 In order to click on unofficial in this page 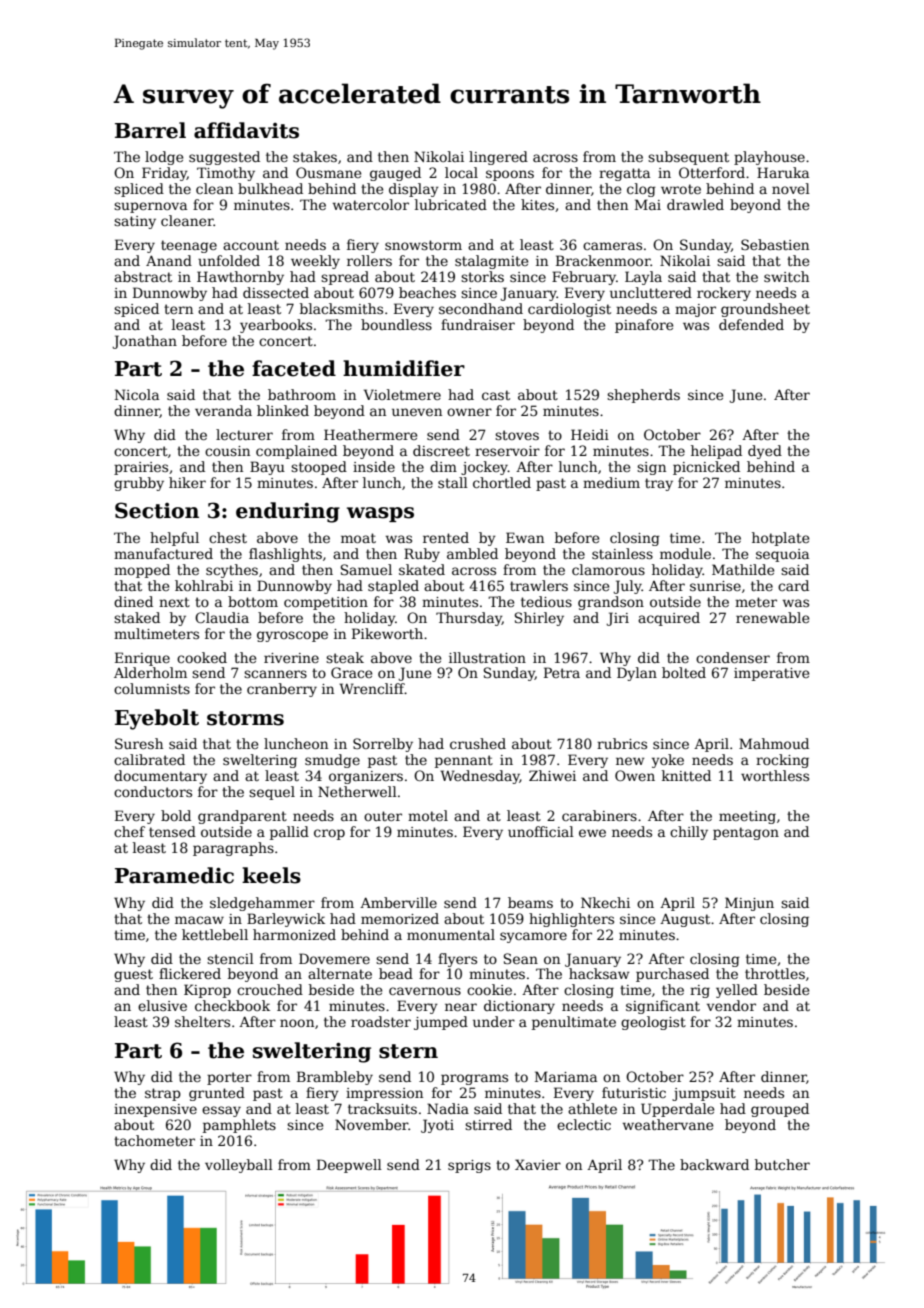, I will do `click(541, 831)`.
